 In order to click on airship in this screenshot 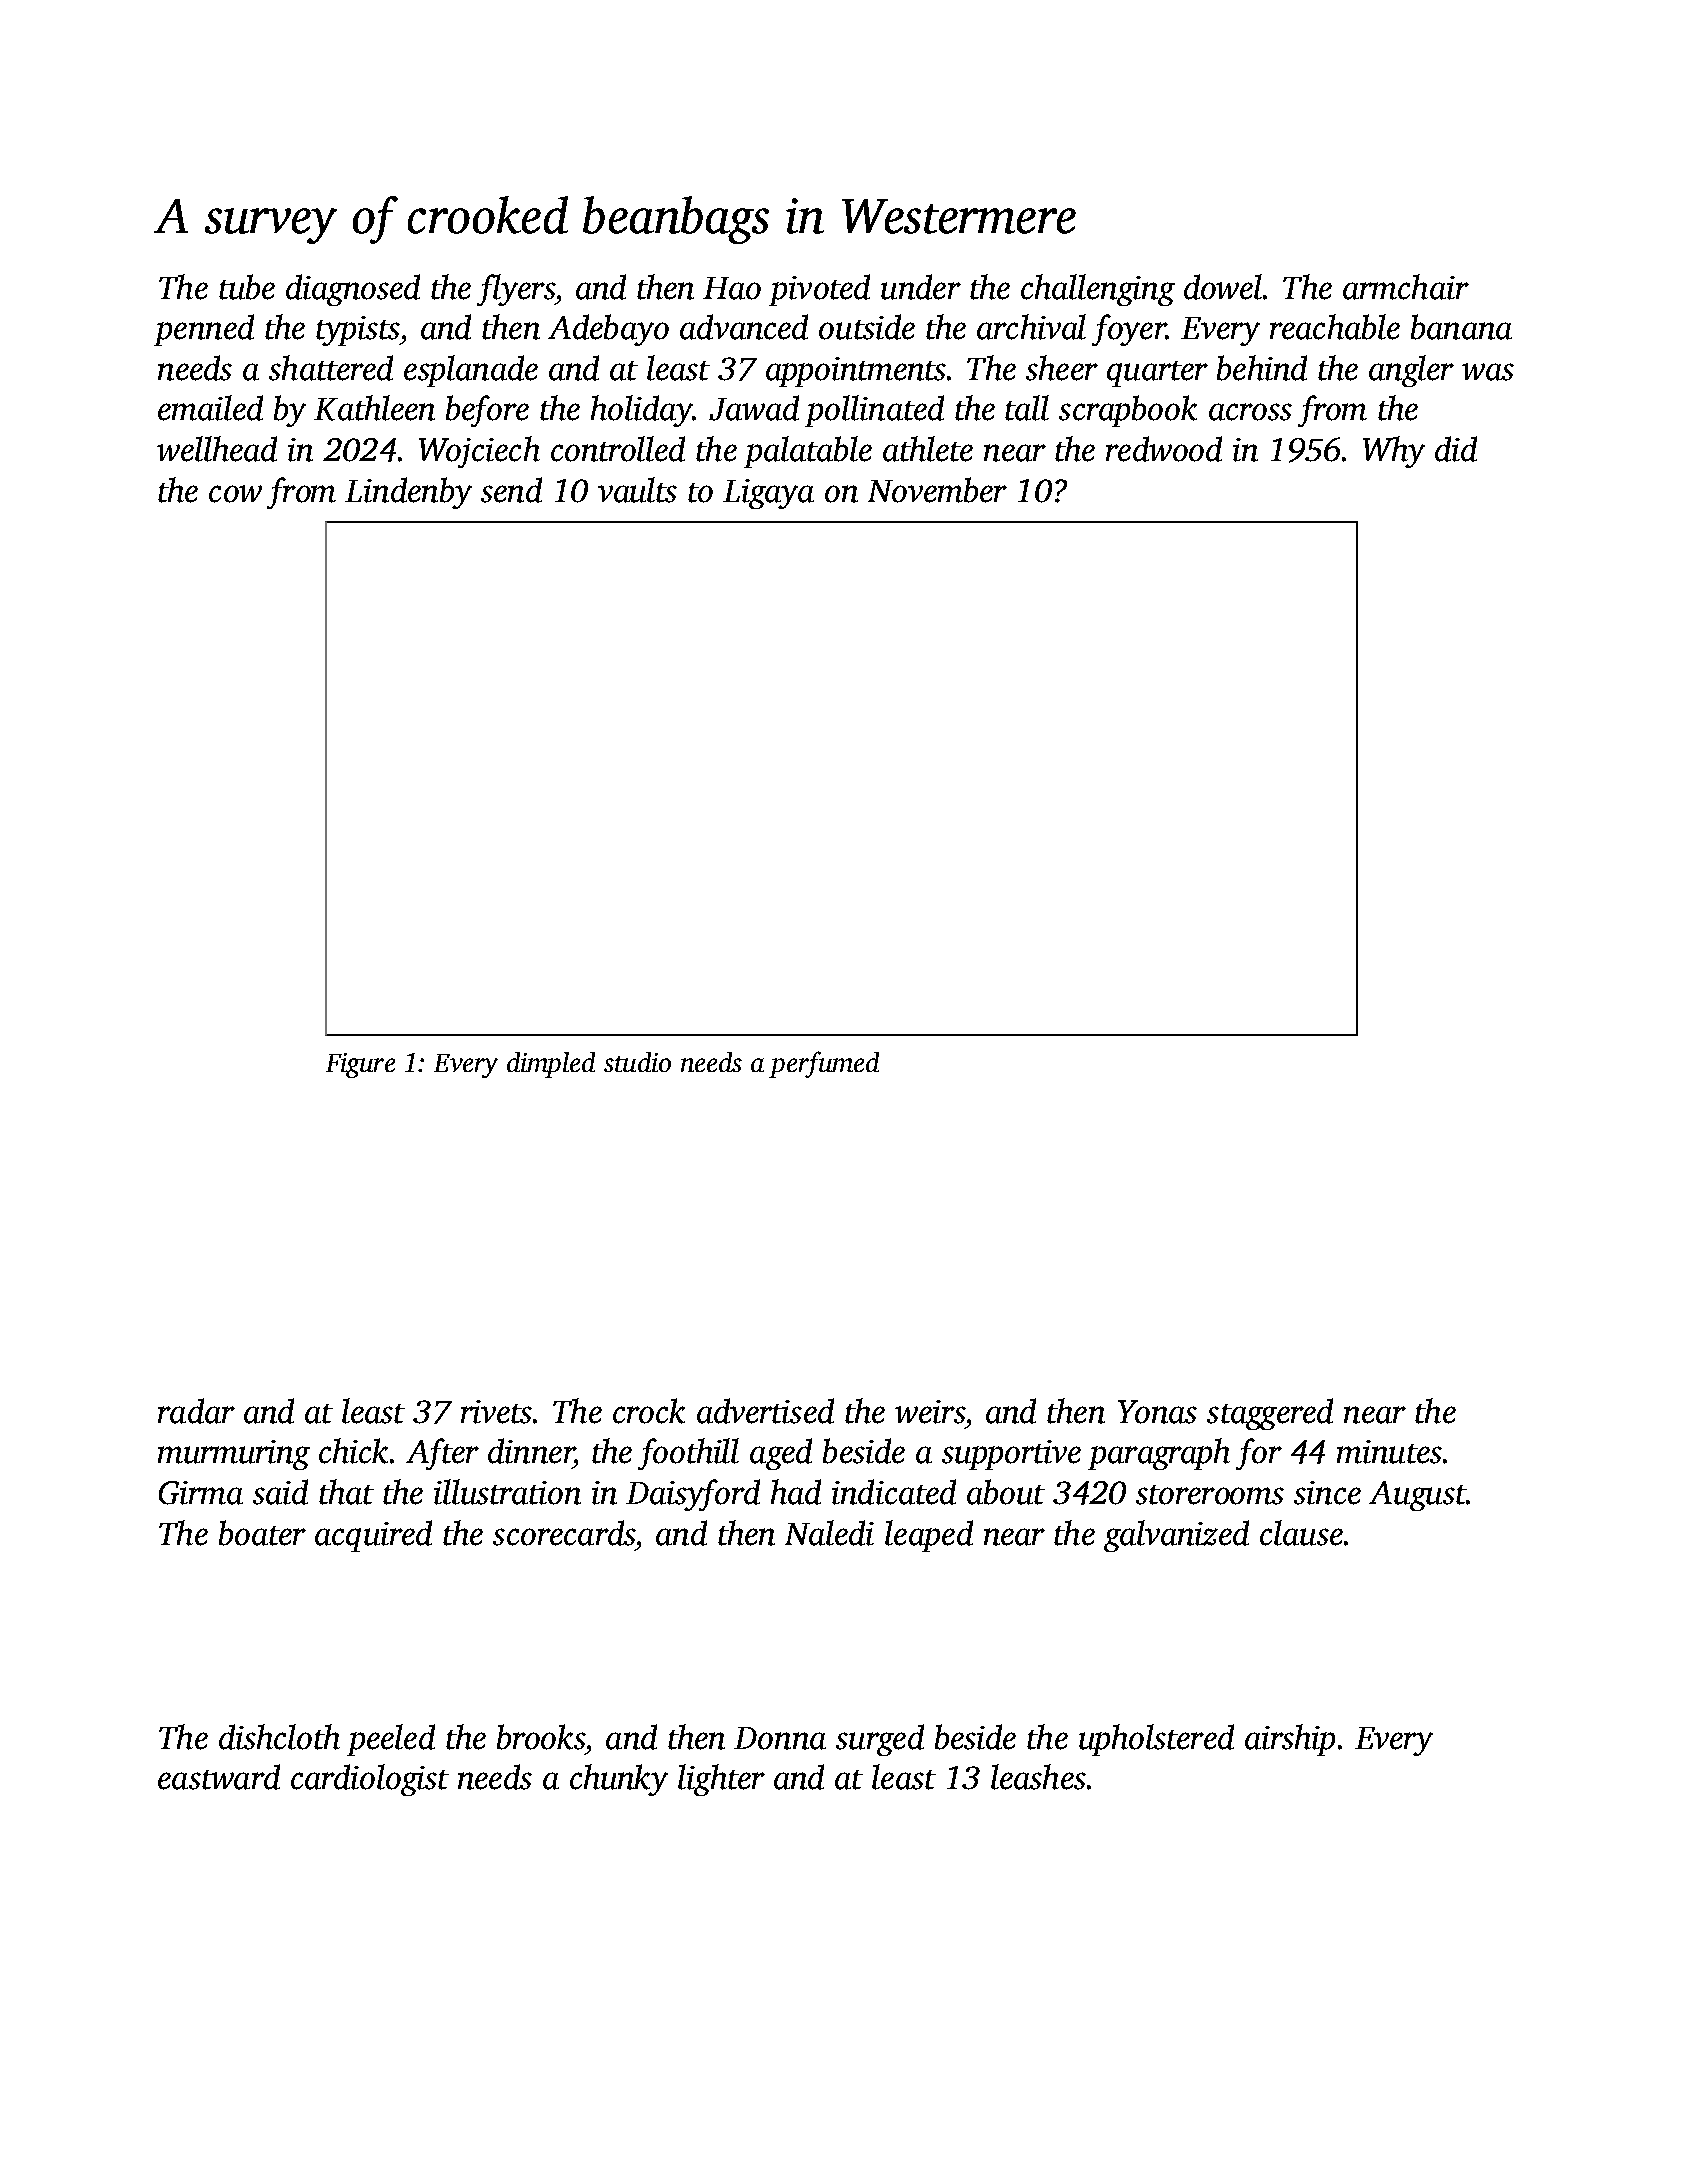, I will do `click(1290, 1740)`.
